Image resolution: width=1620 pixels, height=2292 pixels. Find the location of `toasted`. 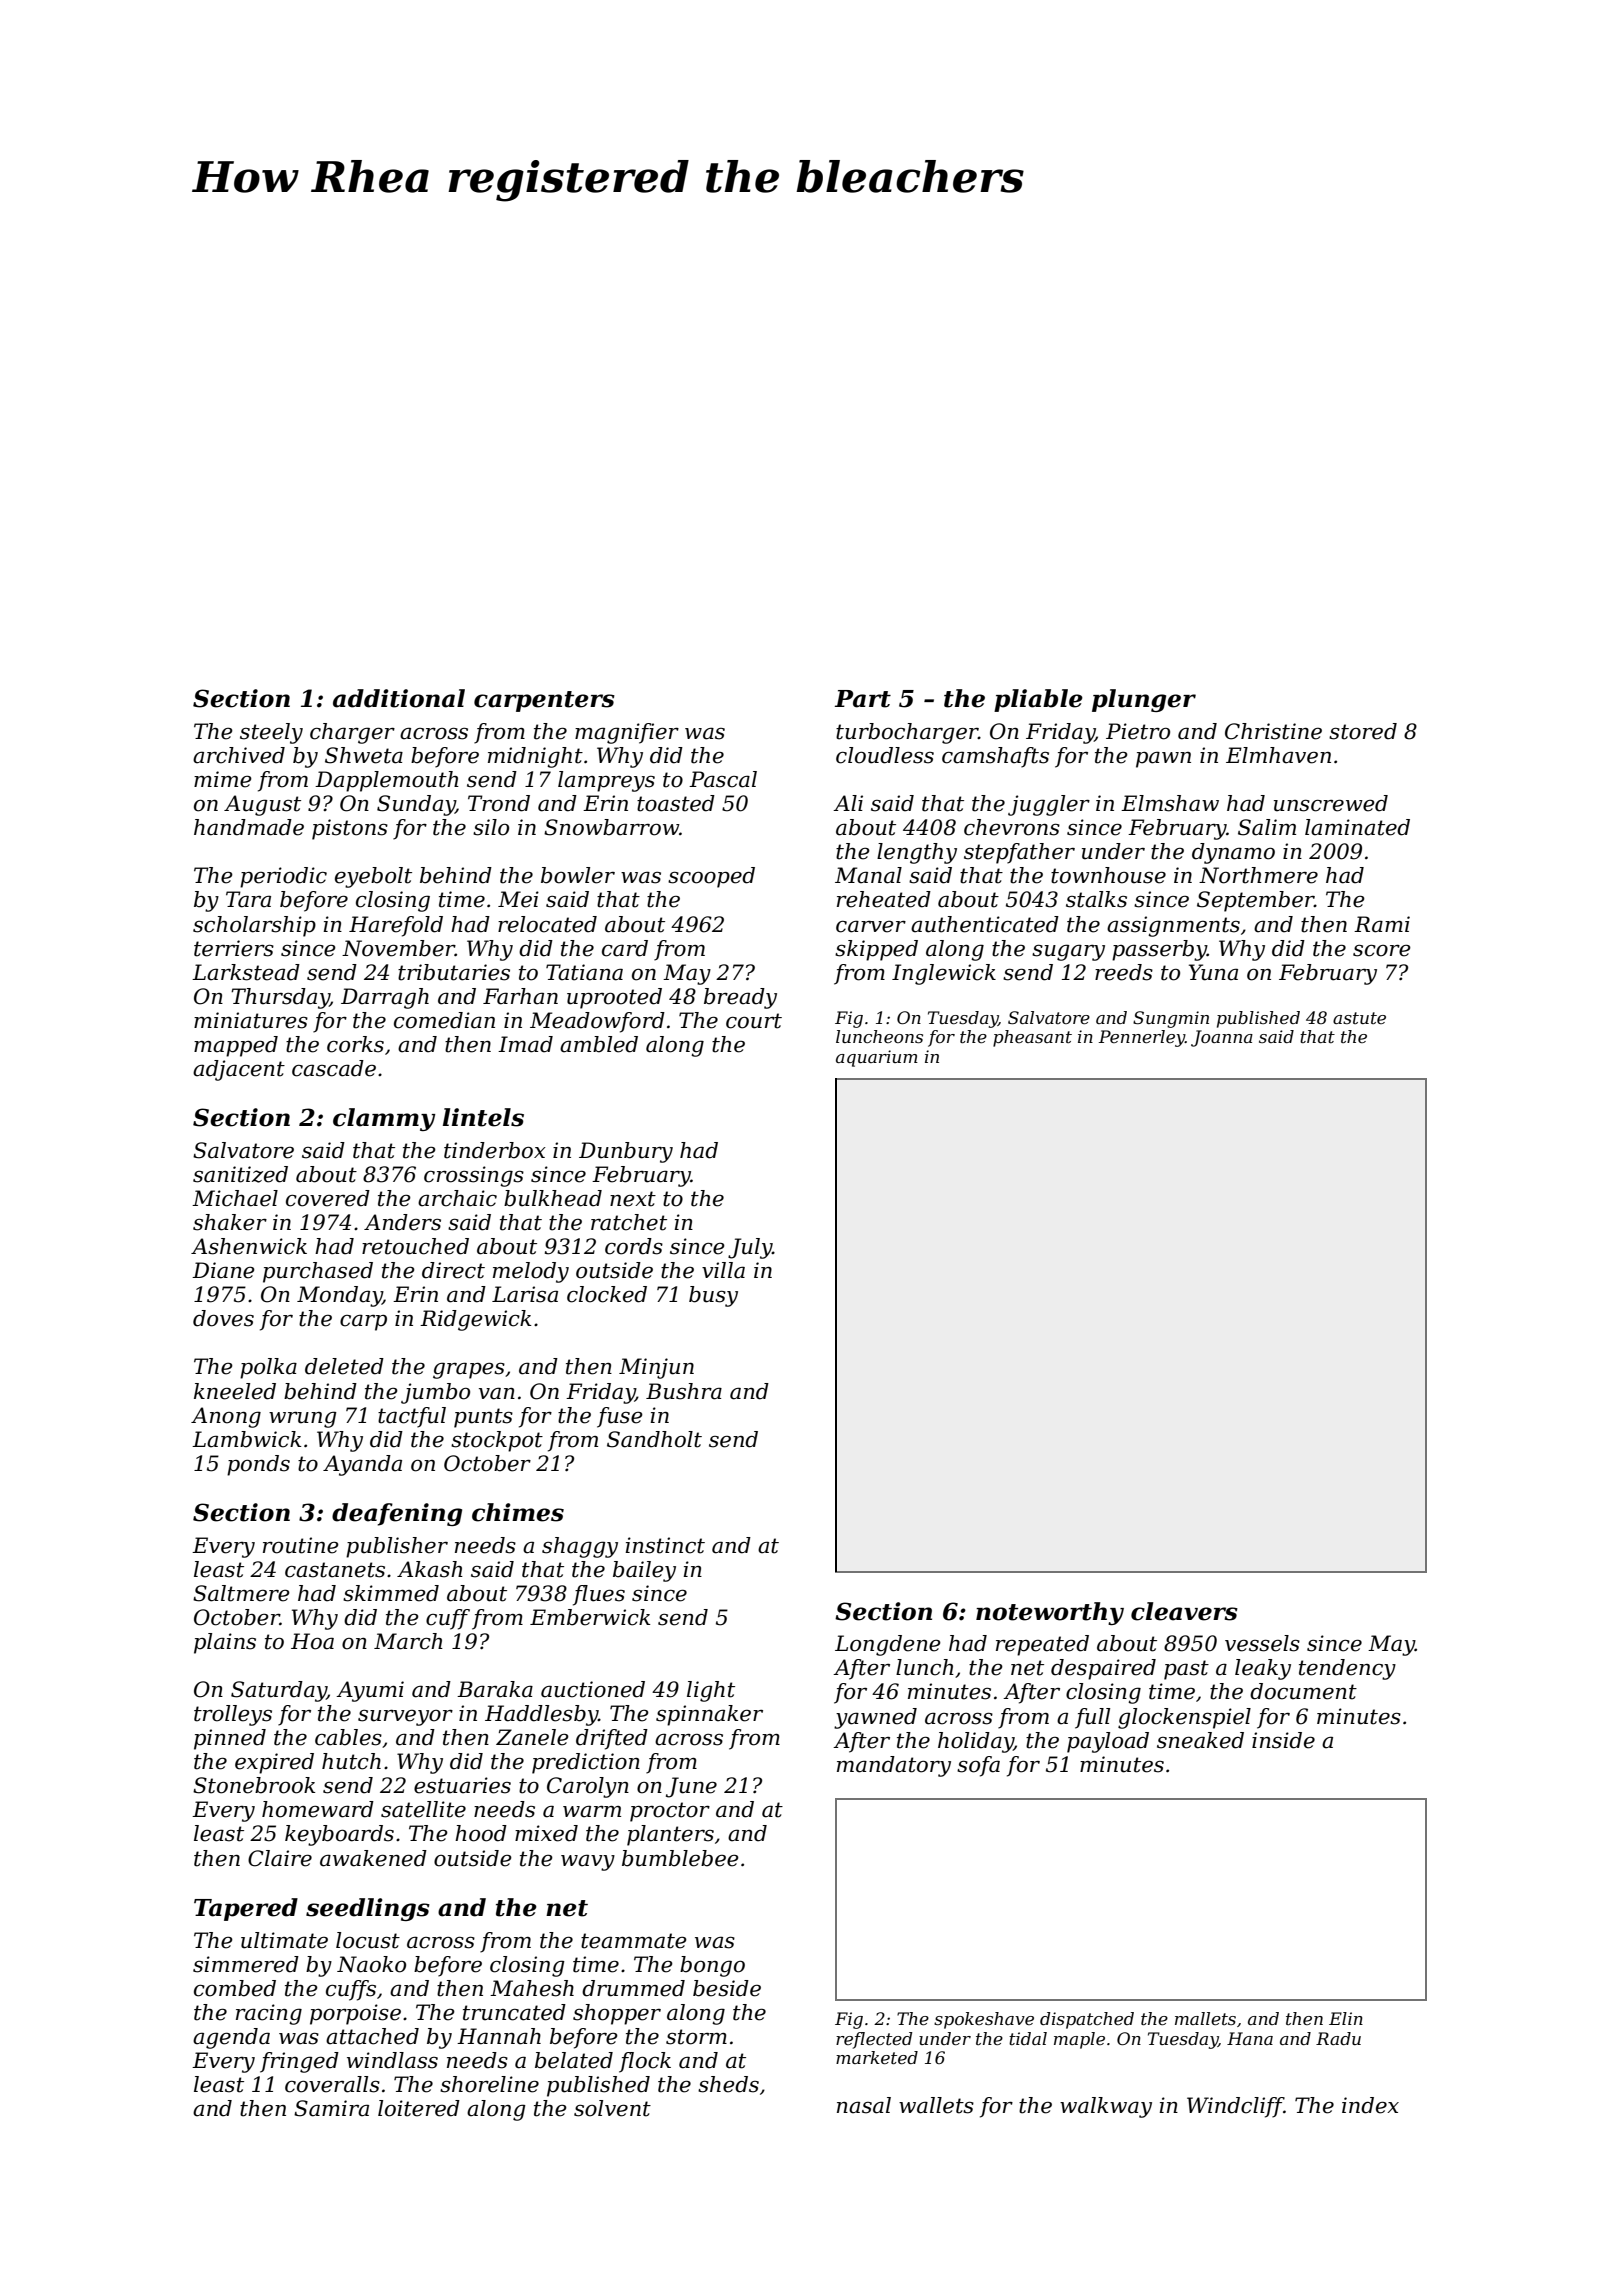

toasted is located at coordinates (676, 803).
